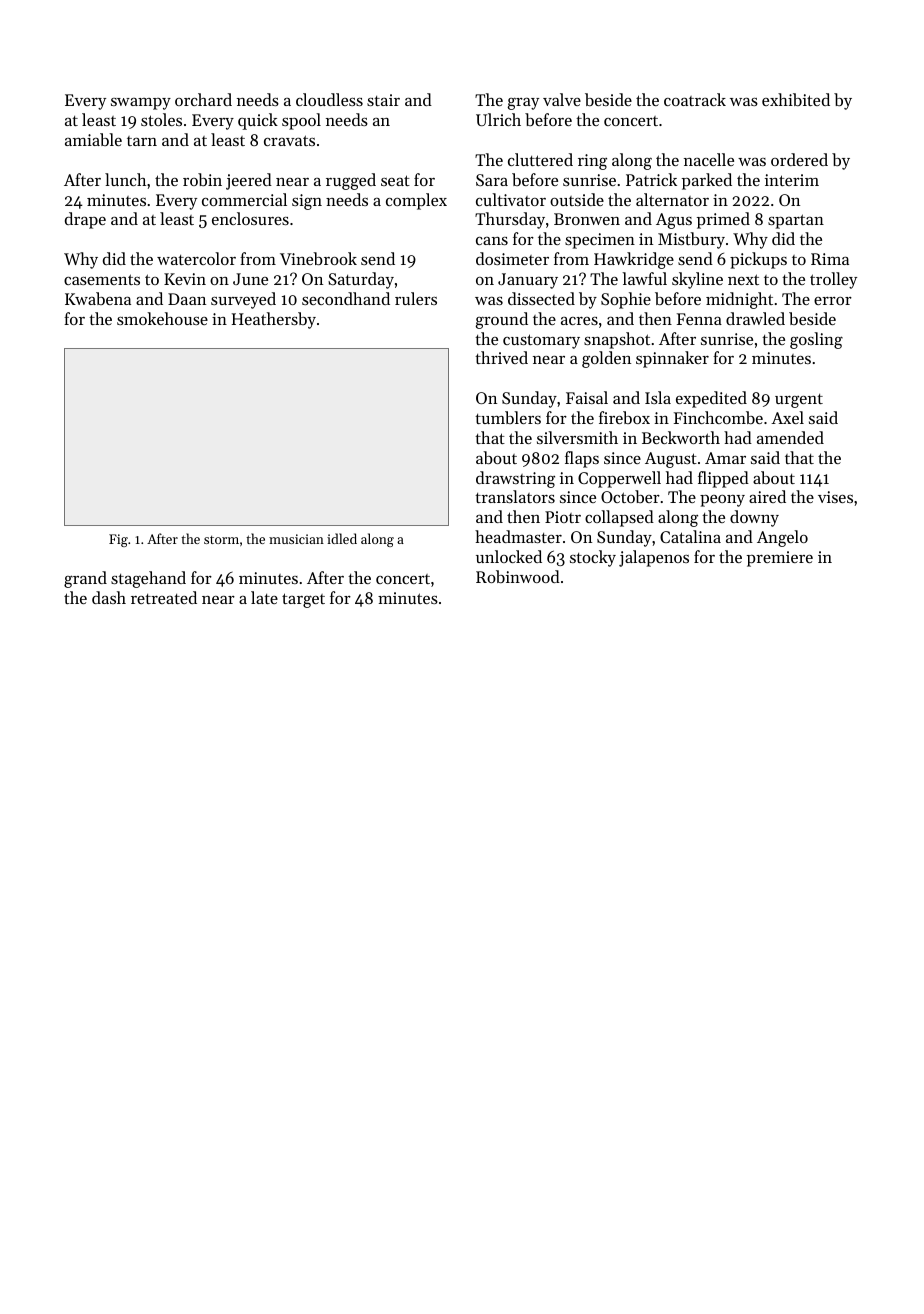 This screenshot has width=924, height=1314. What do you see at coordinates (796, 99) in the screenshot?
I see `exhibited` at bounding box center [796, 99].
